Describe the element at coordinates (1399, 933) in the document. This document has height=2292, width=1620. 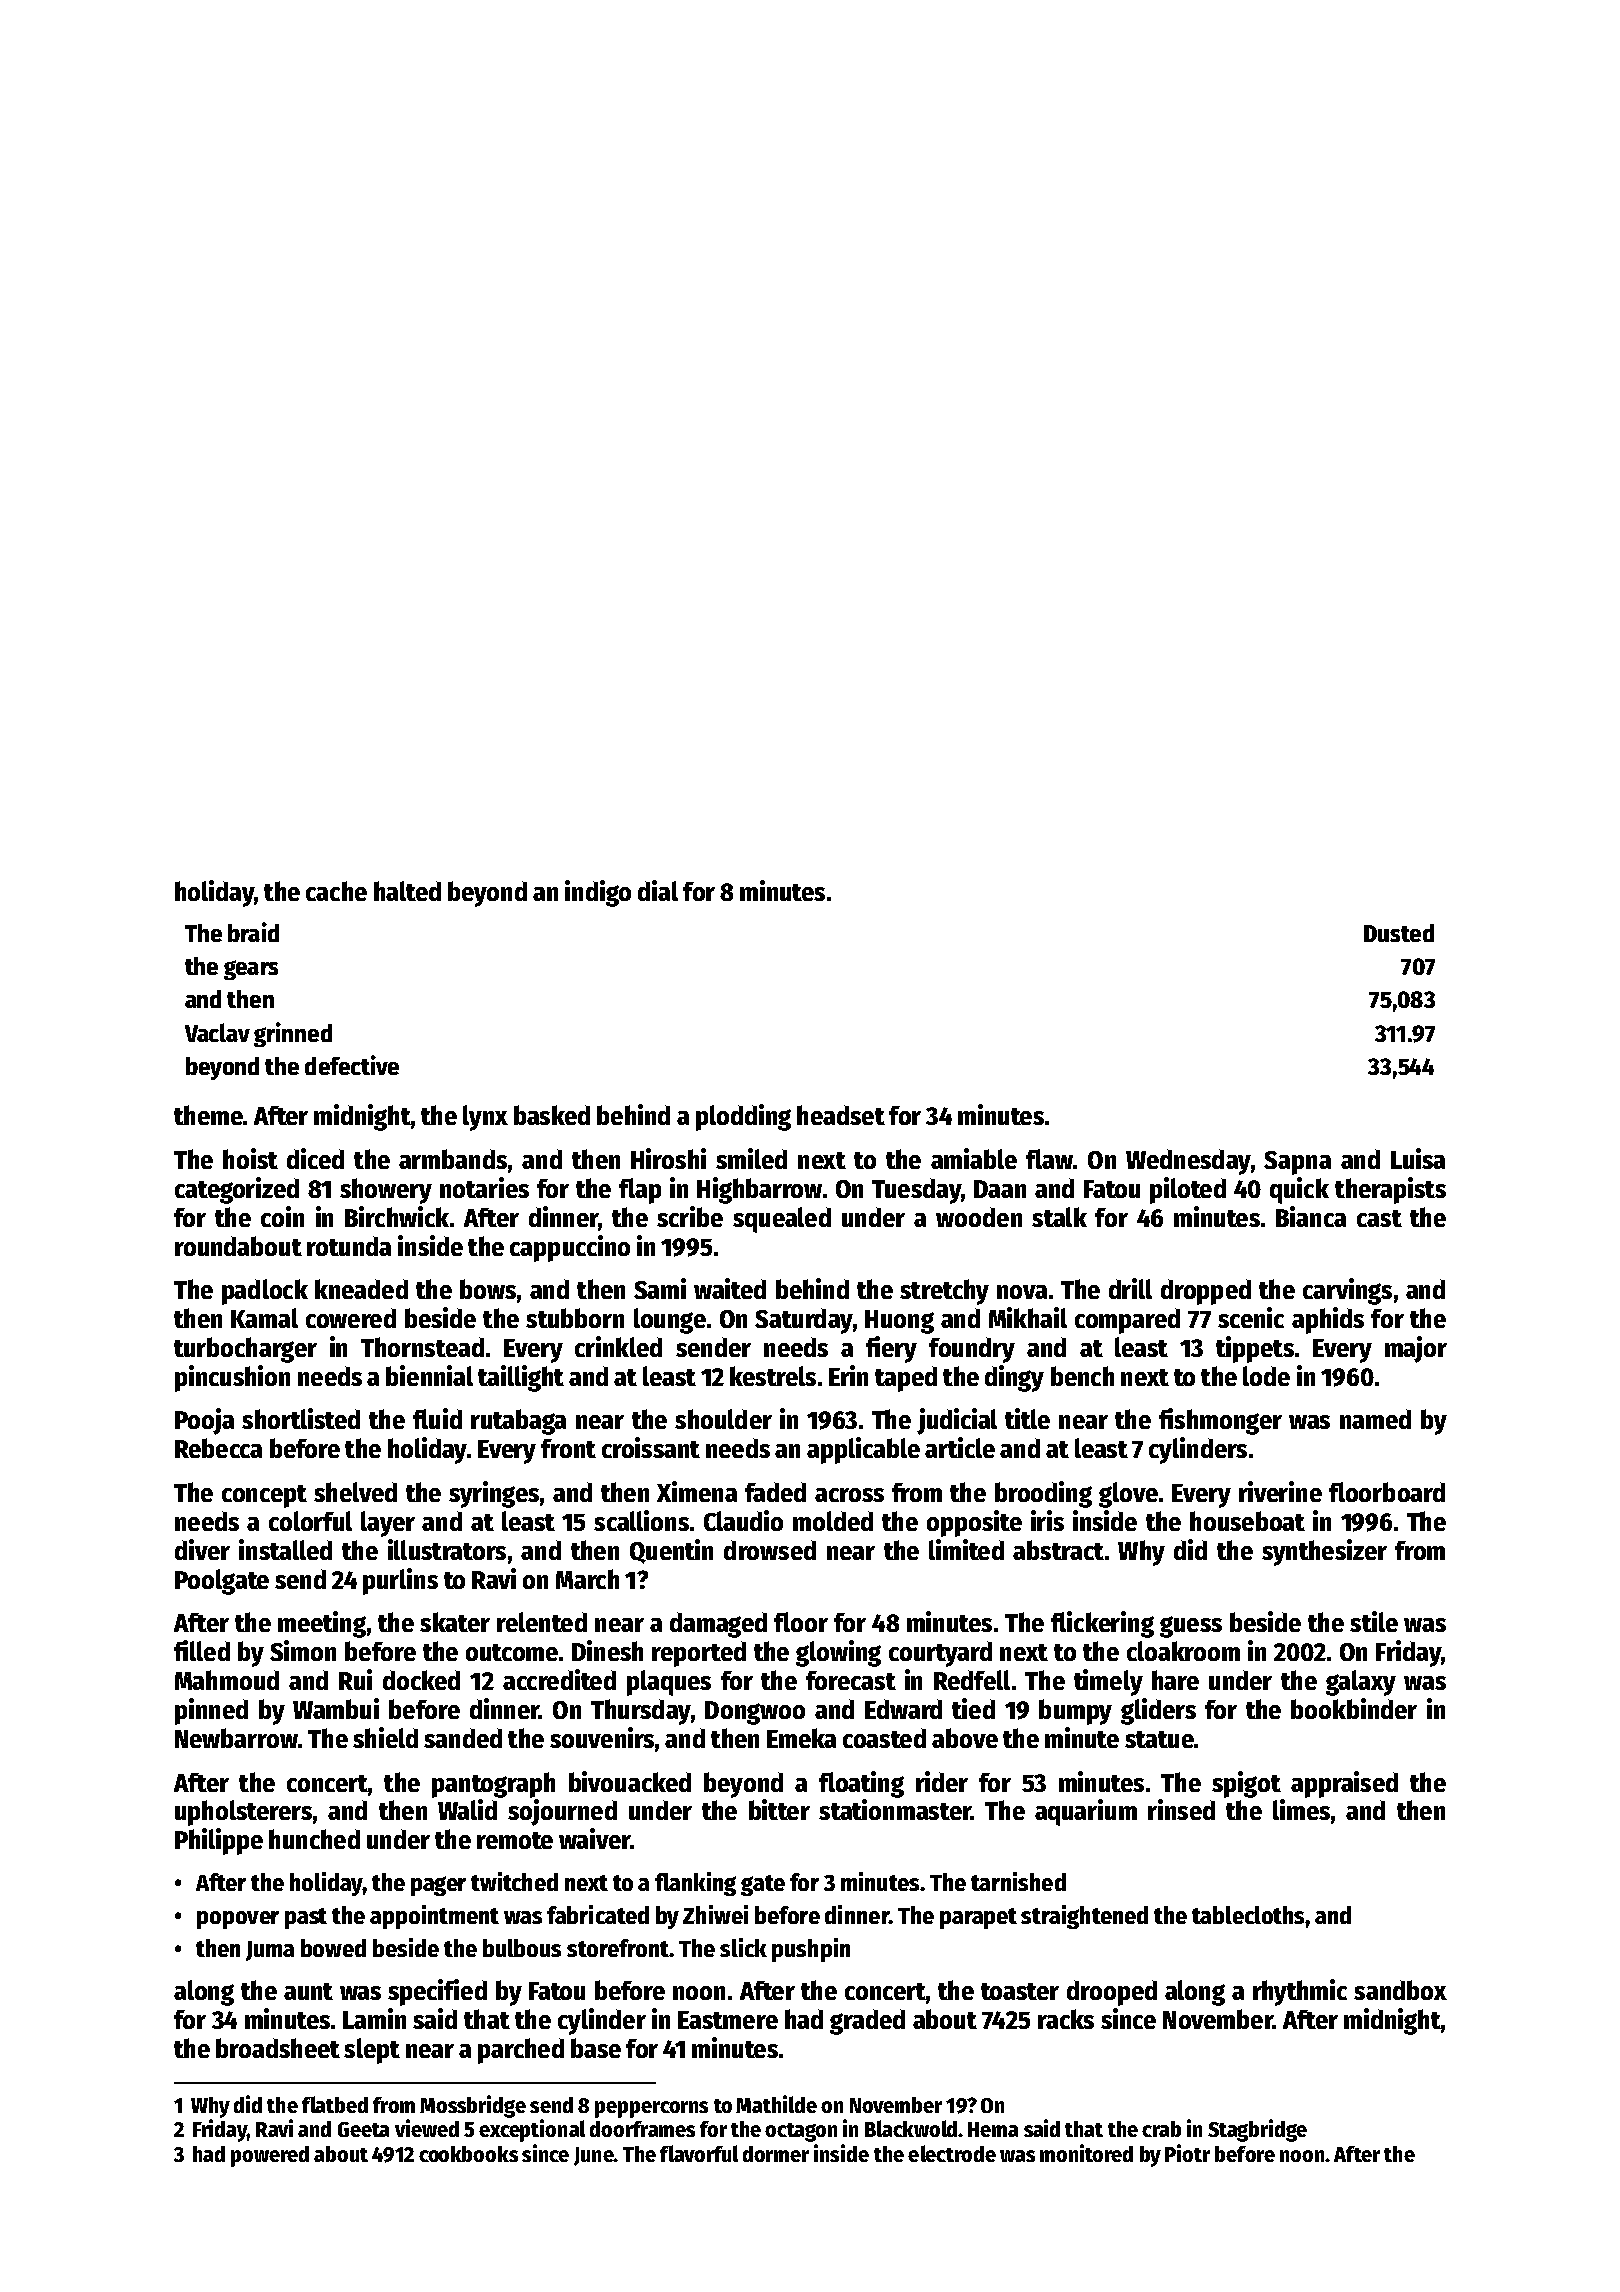
I see `Dusted` at that location.
